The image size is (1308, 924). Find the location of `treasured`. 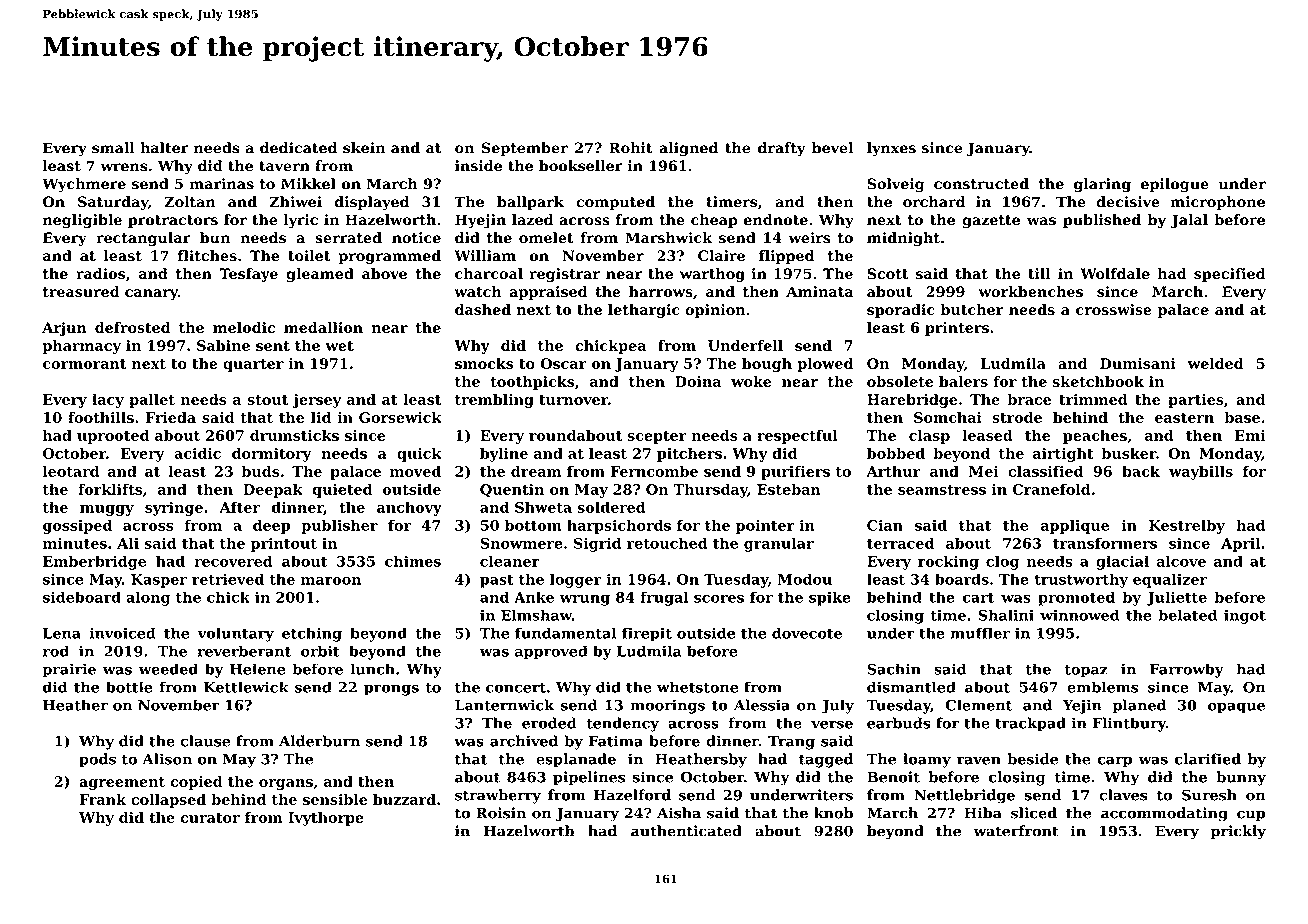

treasured is located at coordinates (81, 291).
